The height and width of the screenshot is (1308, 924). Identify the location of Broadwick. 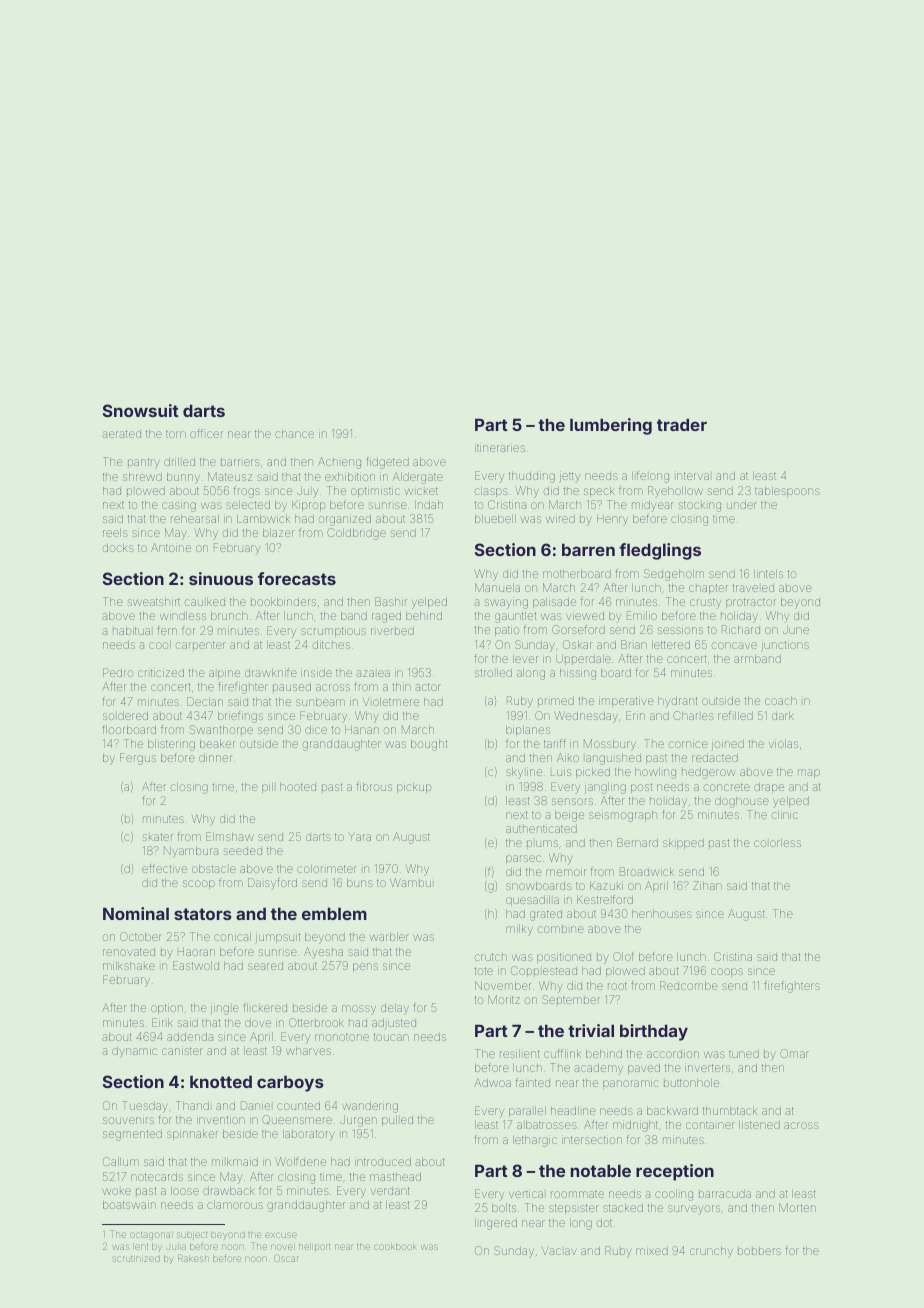
(646, 871).
